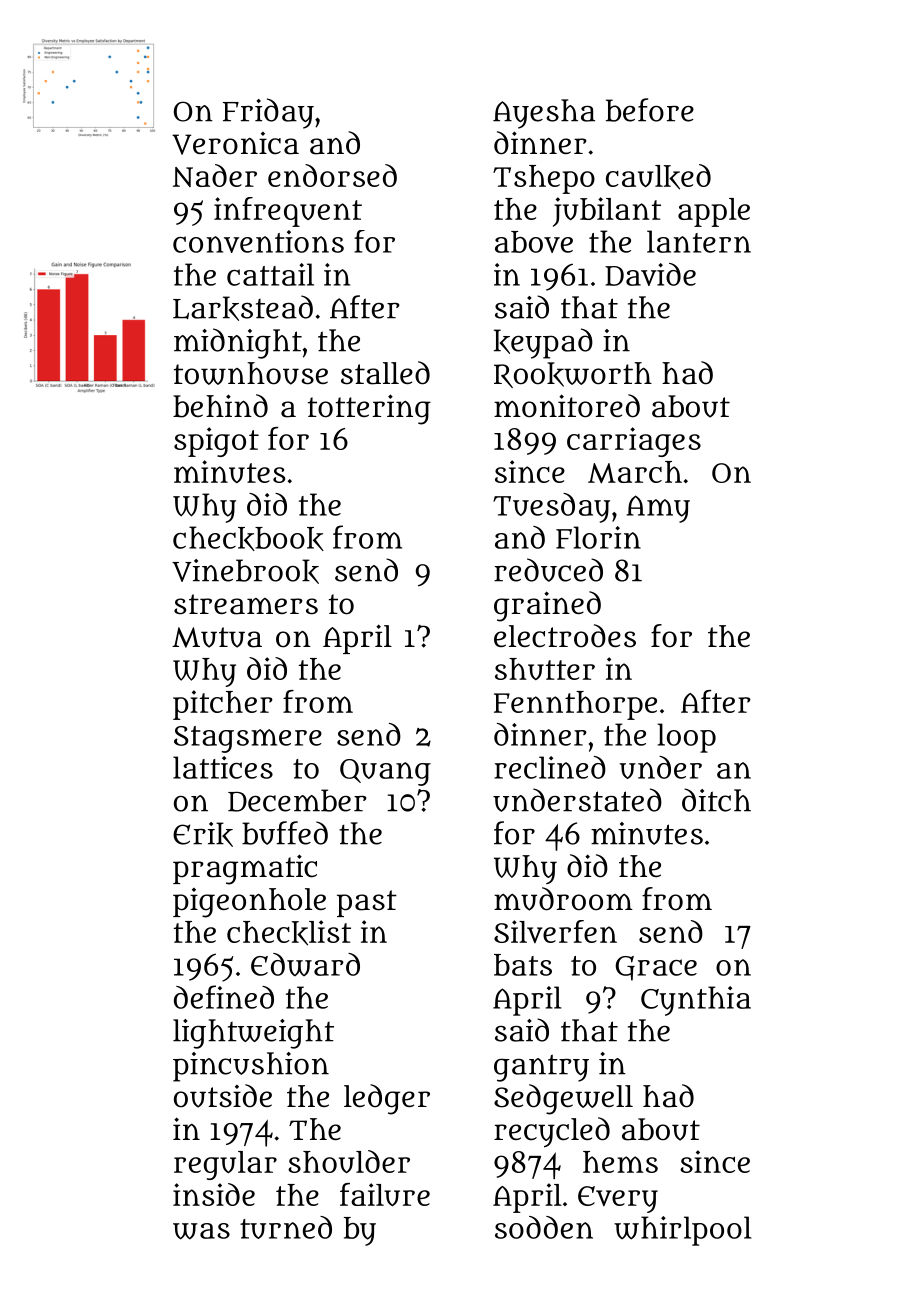 The height and width of the page is (1311, 924). What do you see at coordinates (534, 242) in the page?
I see `above` at bounding box center [534, 242].
